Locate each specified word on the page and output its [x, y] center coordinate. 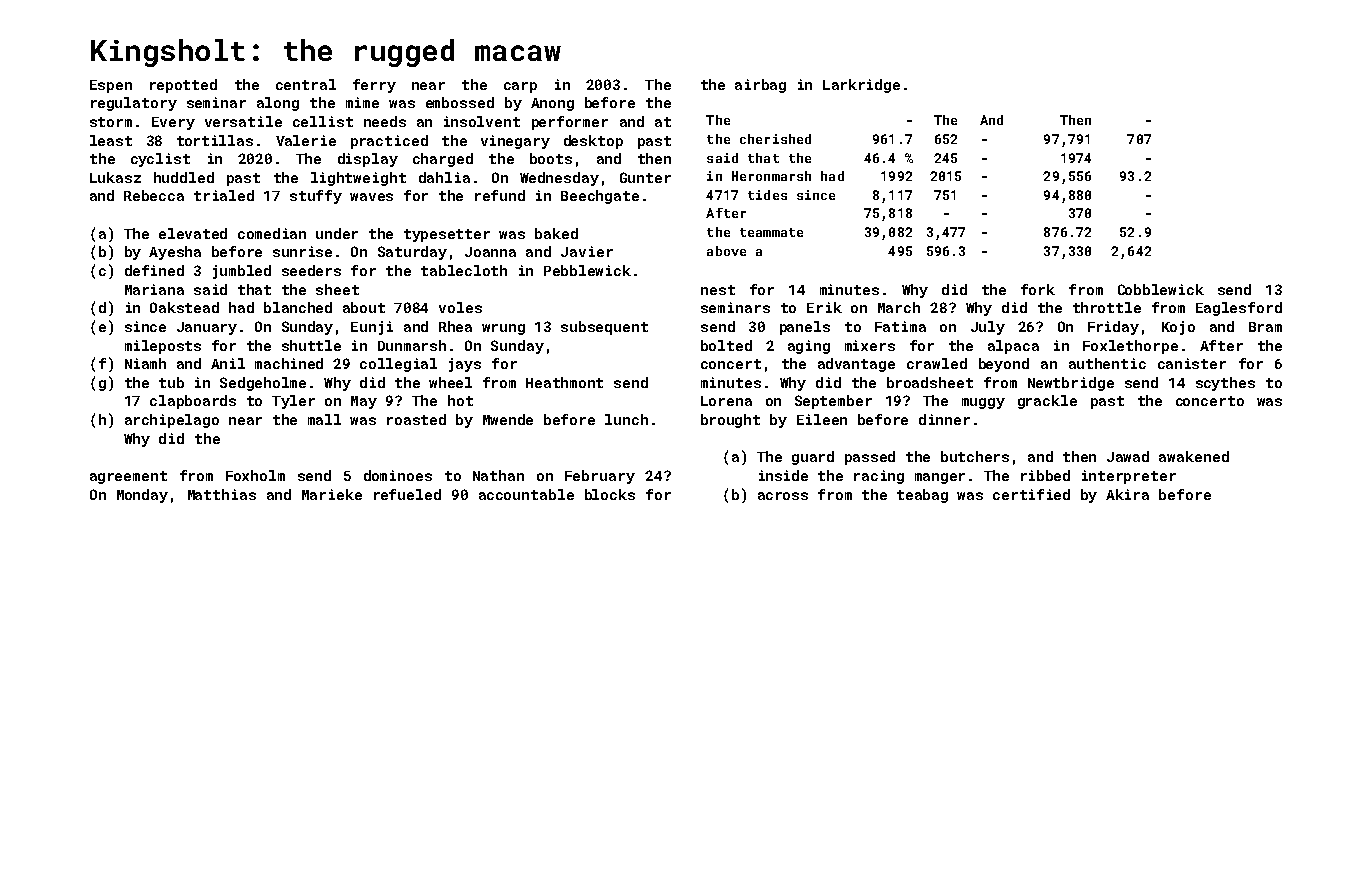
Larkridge [861, 86]
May [364, 402]
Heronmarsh [771, 176]
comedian [272, 233]
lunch [626, 419]
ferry [374, 86]
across [783, 496]
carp [520, 87]
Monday [142, 496]
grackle [1047, 402]
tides [767, 195]
